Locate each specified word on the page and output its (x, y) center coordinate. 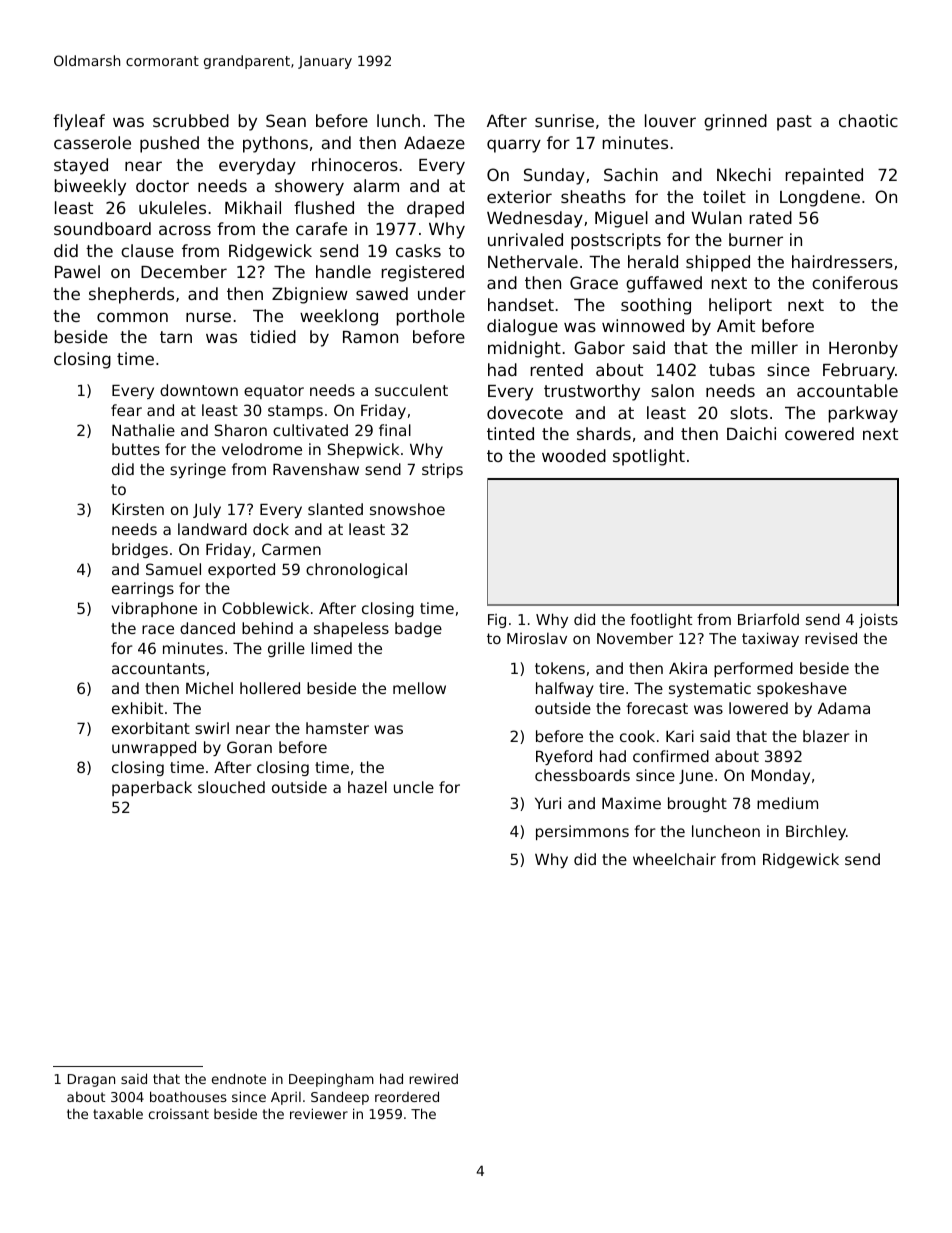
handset (521, 304)
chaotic (868, 120)
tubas (732, 369)
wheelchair (674, 859)
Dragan (91, 1080)
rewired (433, 1078)
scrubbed (191, 120)
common (132, 317)
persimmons (582, 832)
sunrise (564, 120)
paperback (152, 788)
